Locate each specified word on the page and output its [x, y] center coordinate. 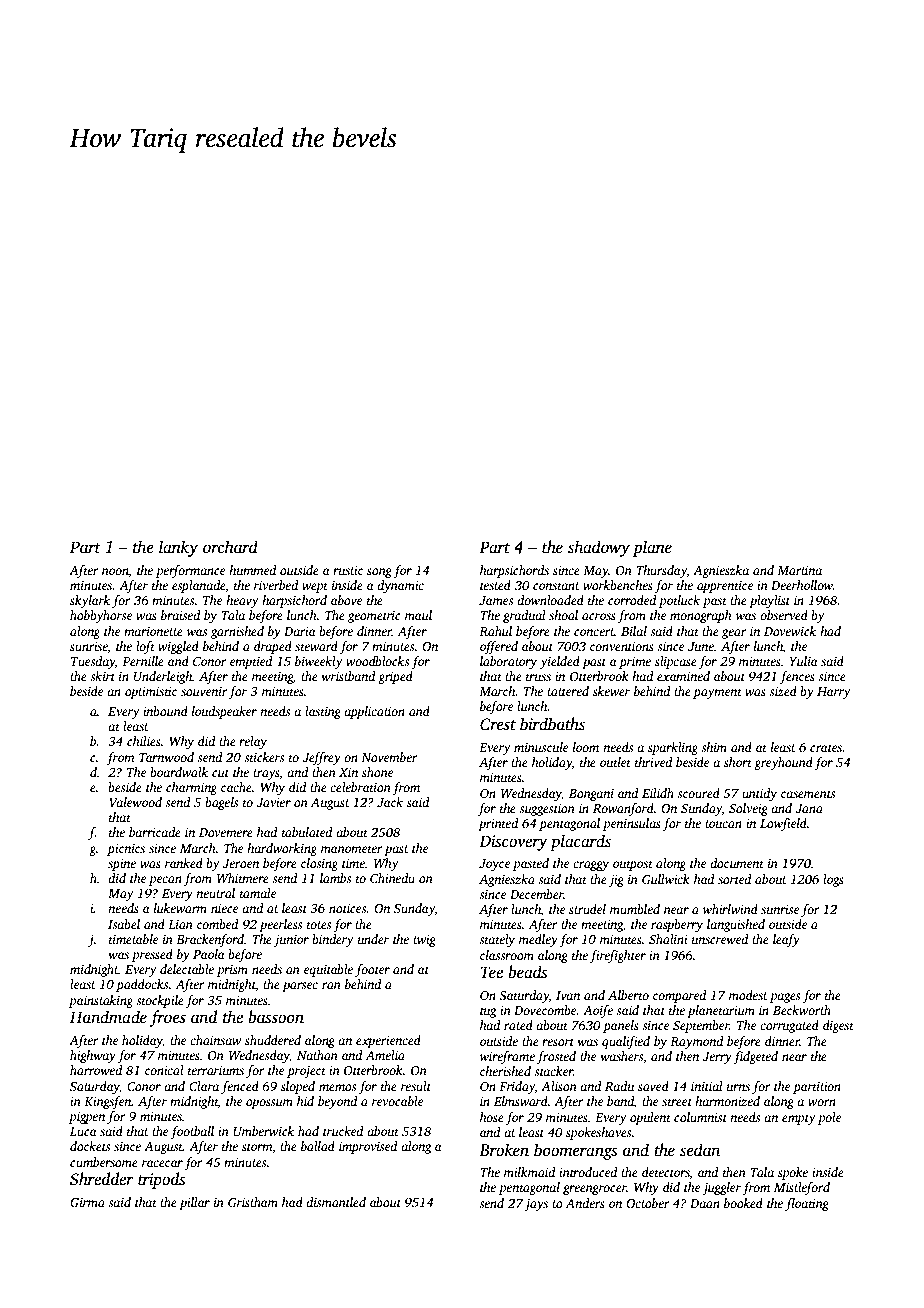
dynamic [400, 586]
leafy [786, 940]
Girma [87, 1202]
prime [635, 663]
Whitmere [243, 878]
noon [115, 571]
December [537, 894]
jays [536, 1205]
